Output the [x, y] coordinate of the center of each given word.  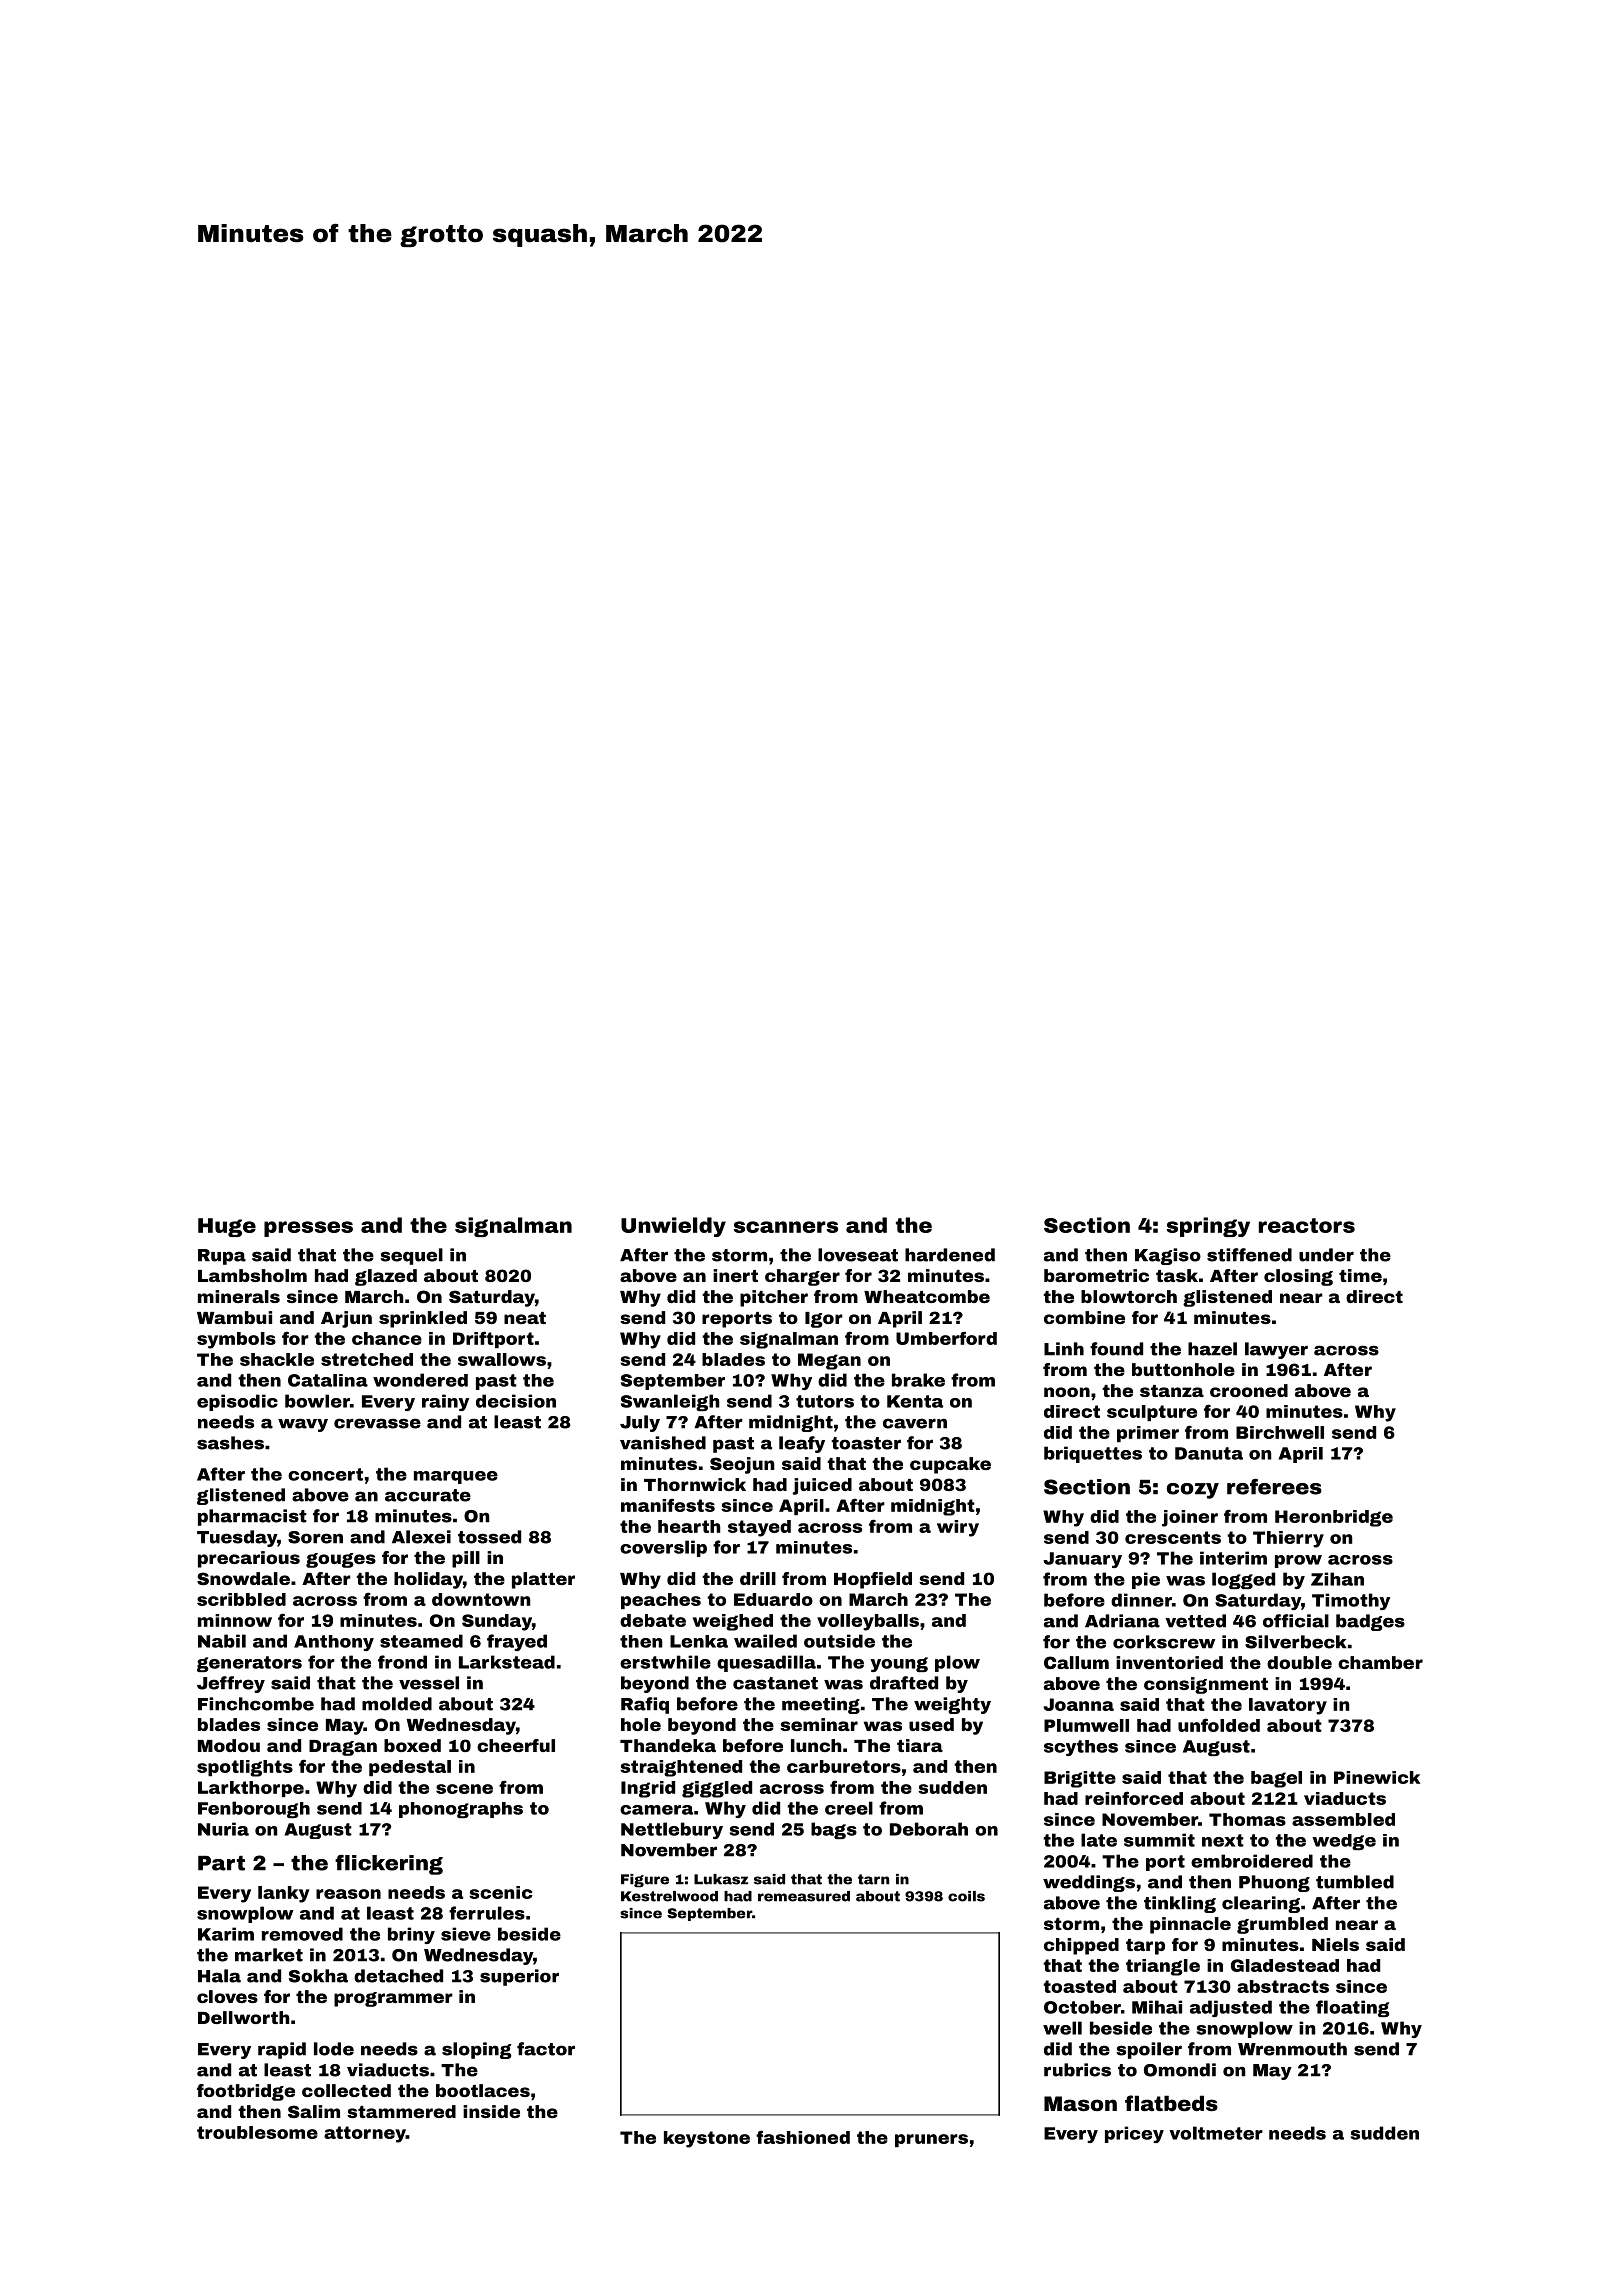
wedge [1344, 1842]
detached [398, 1976]
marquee [456, 1477]
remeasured [804, 1896]
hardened [950, 1255]
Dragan [343, 1748]
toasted [1079, 1986]
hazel [1212, 1349]
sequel [411, 1256]
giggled [717, 1789]
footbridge [246, 2092]
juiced [822, 1486]
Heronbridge [1334, 1518]
